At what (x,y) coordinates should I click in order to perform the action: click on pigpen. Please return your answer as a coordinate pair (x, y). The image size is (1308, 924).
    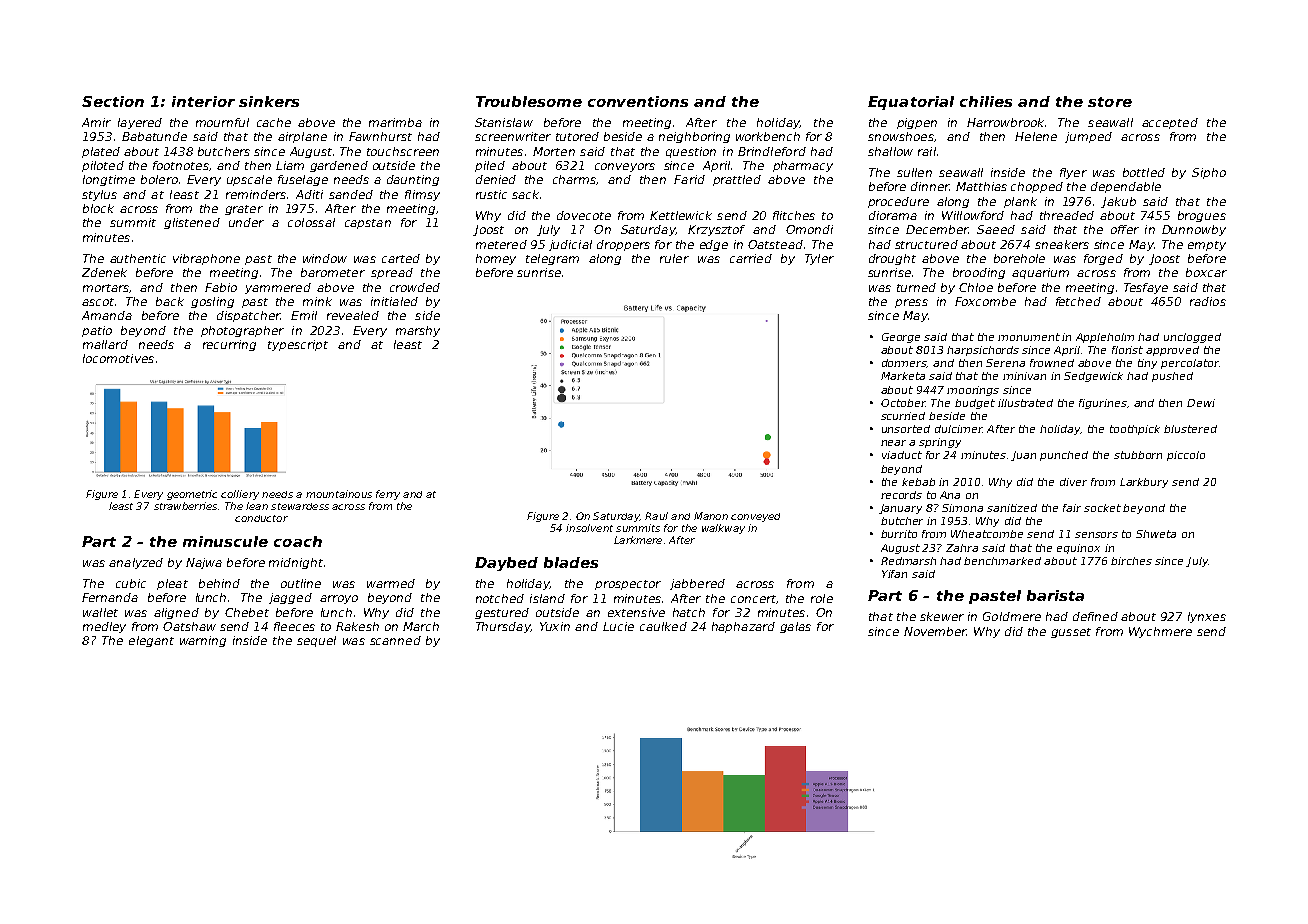
    Looking at the image, I should click on (917, 123).
